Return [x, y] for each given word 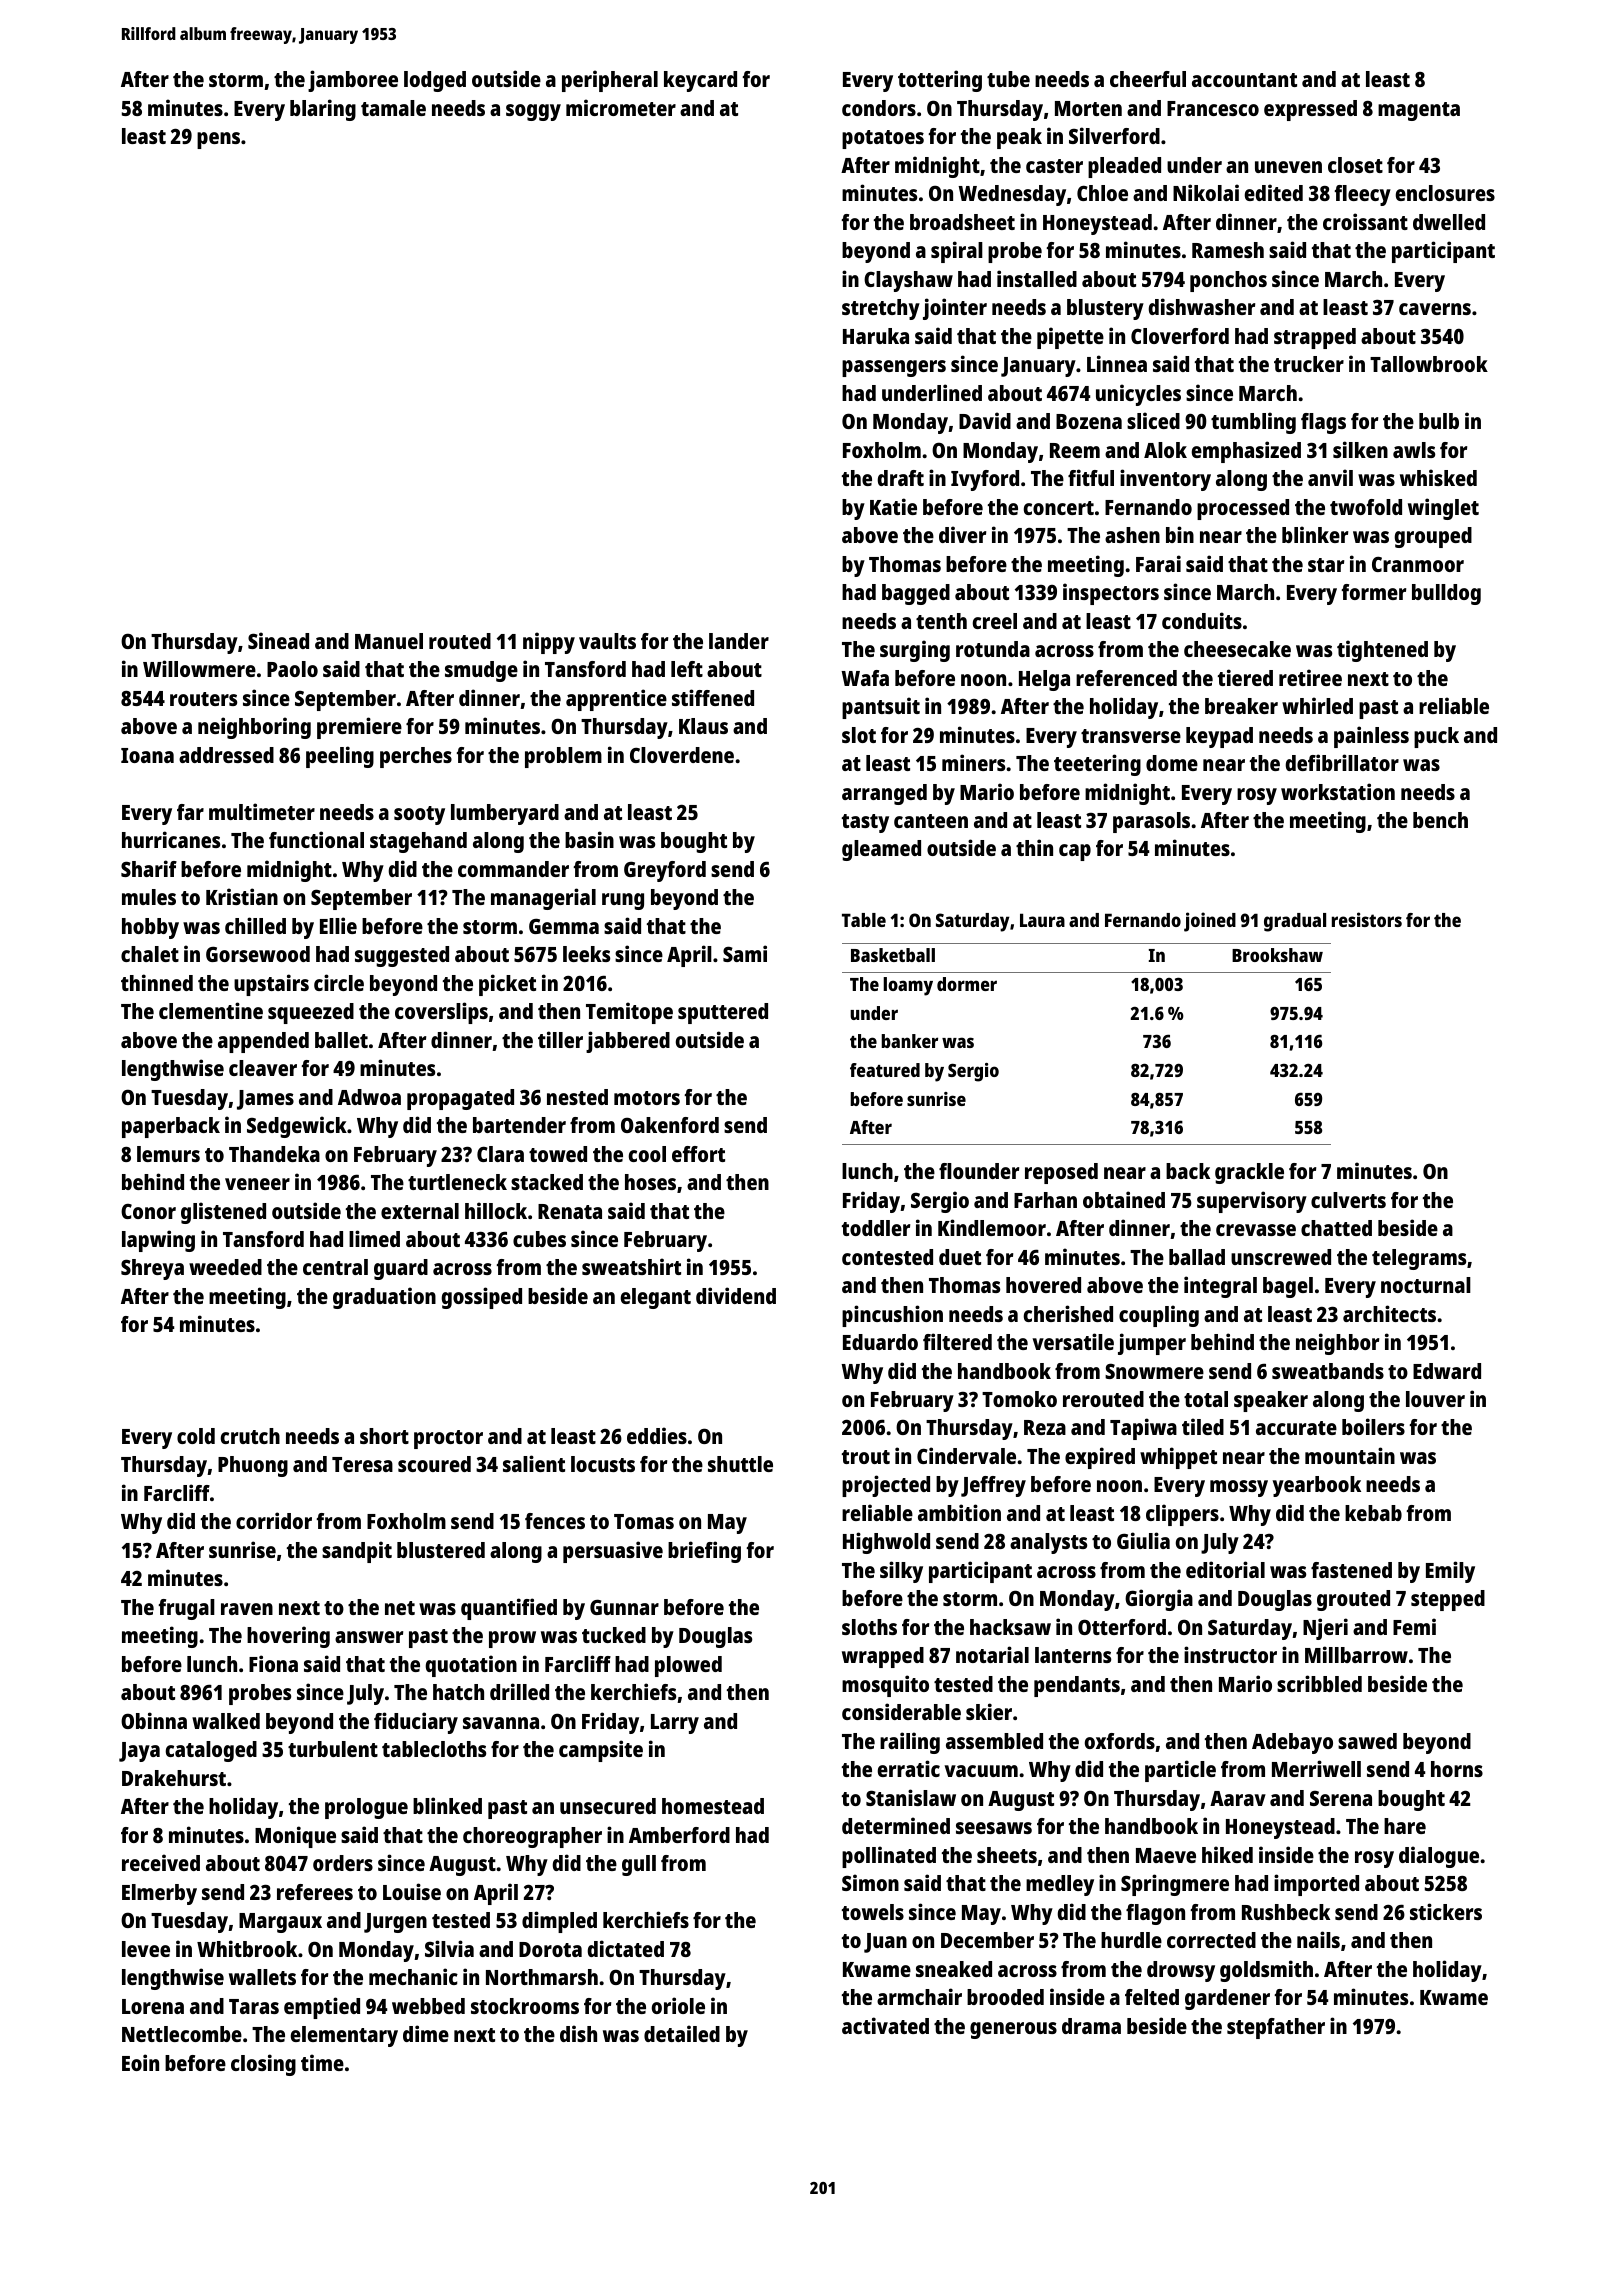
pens [218, 140]
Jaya [139, 1752]
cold [196, 1436]
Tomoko [1019, 1399]
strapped [1315, 338]
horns [1457, 1769]
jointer [955, 309]
